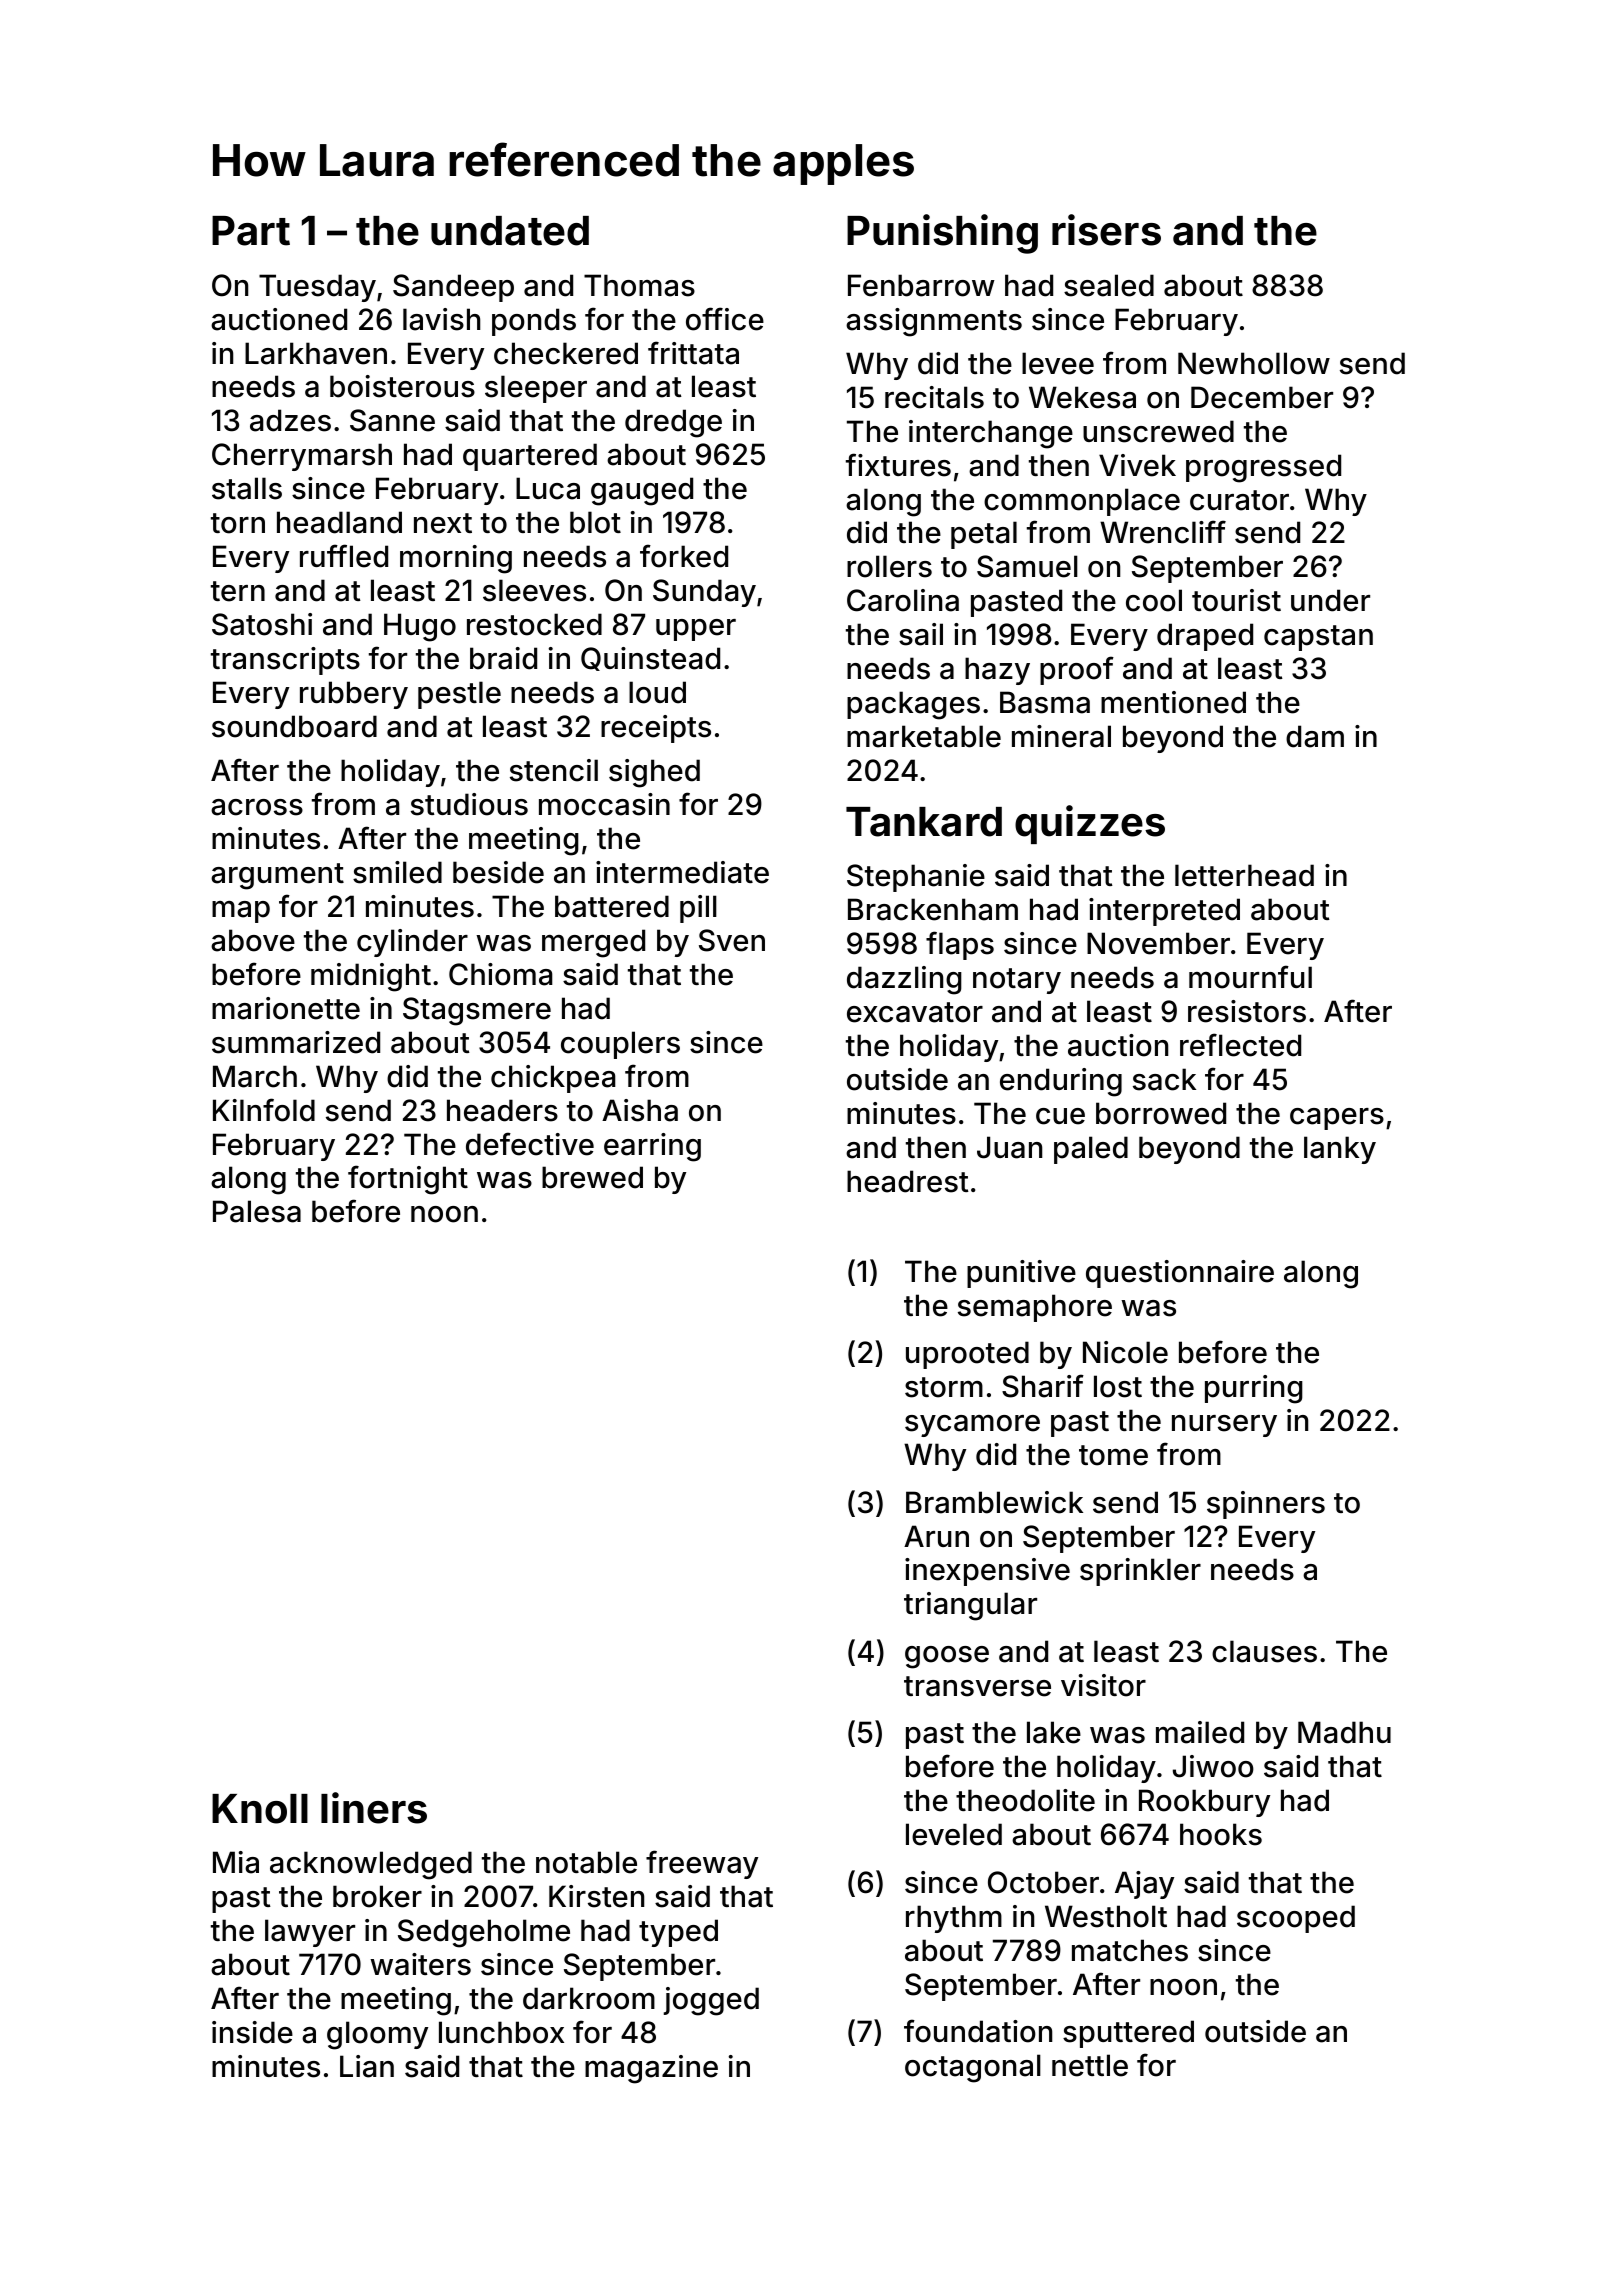 Image resolution: width=1620 pixels, height=2292 pixels. I want to click on quizzes, so click(1090, 824).
